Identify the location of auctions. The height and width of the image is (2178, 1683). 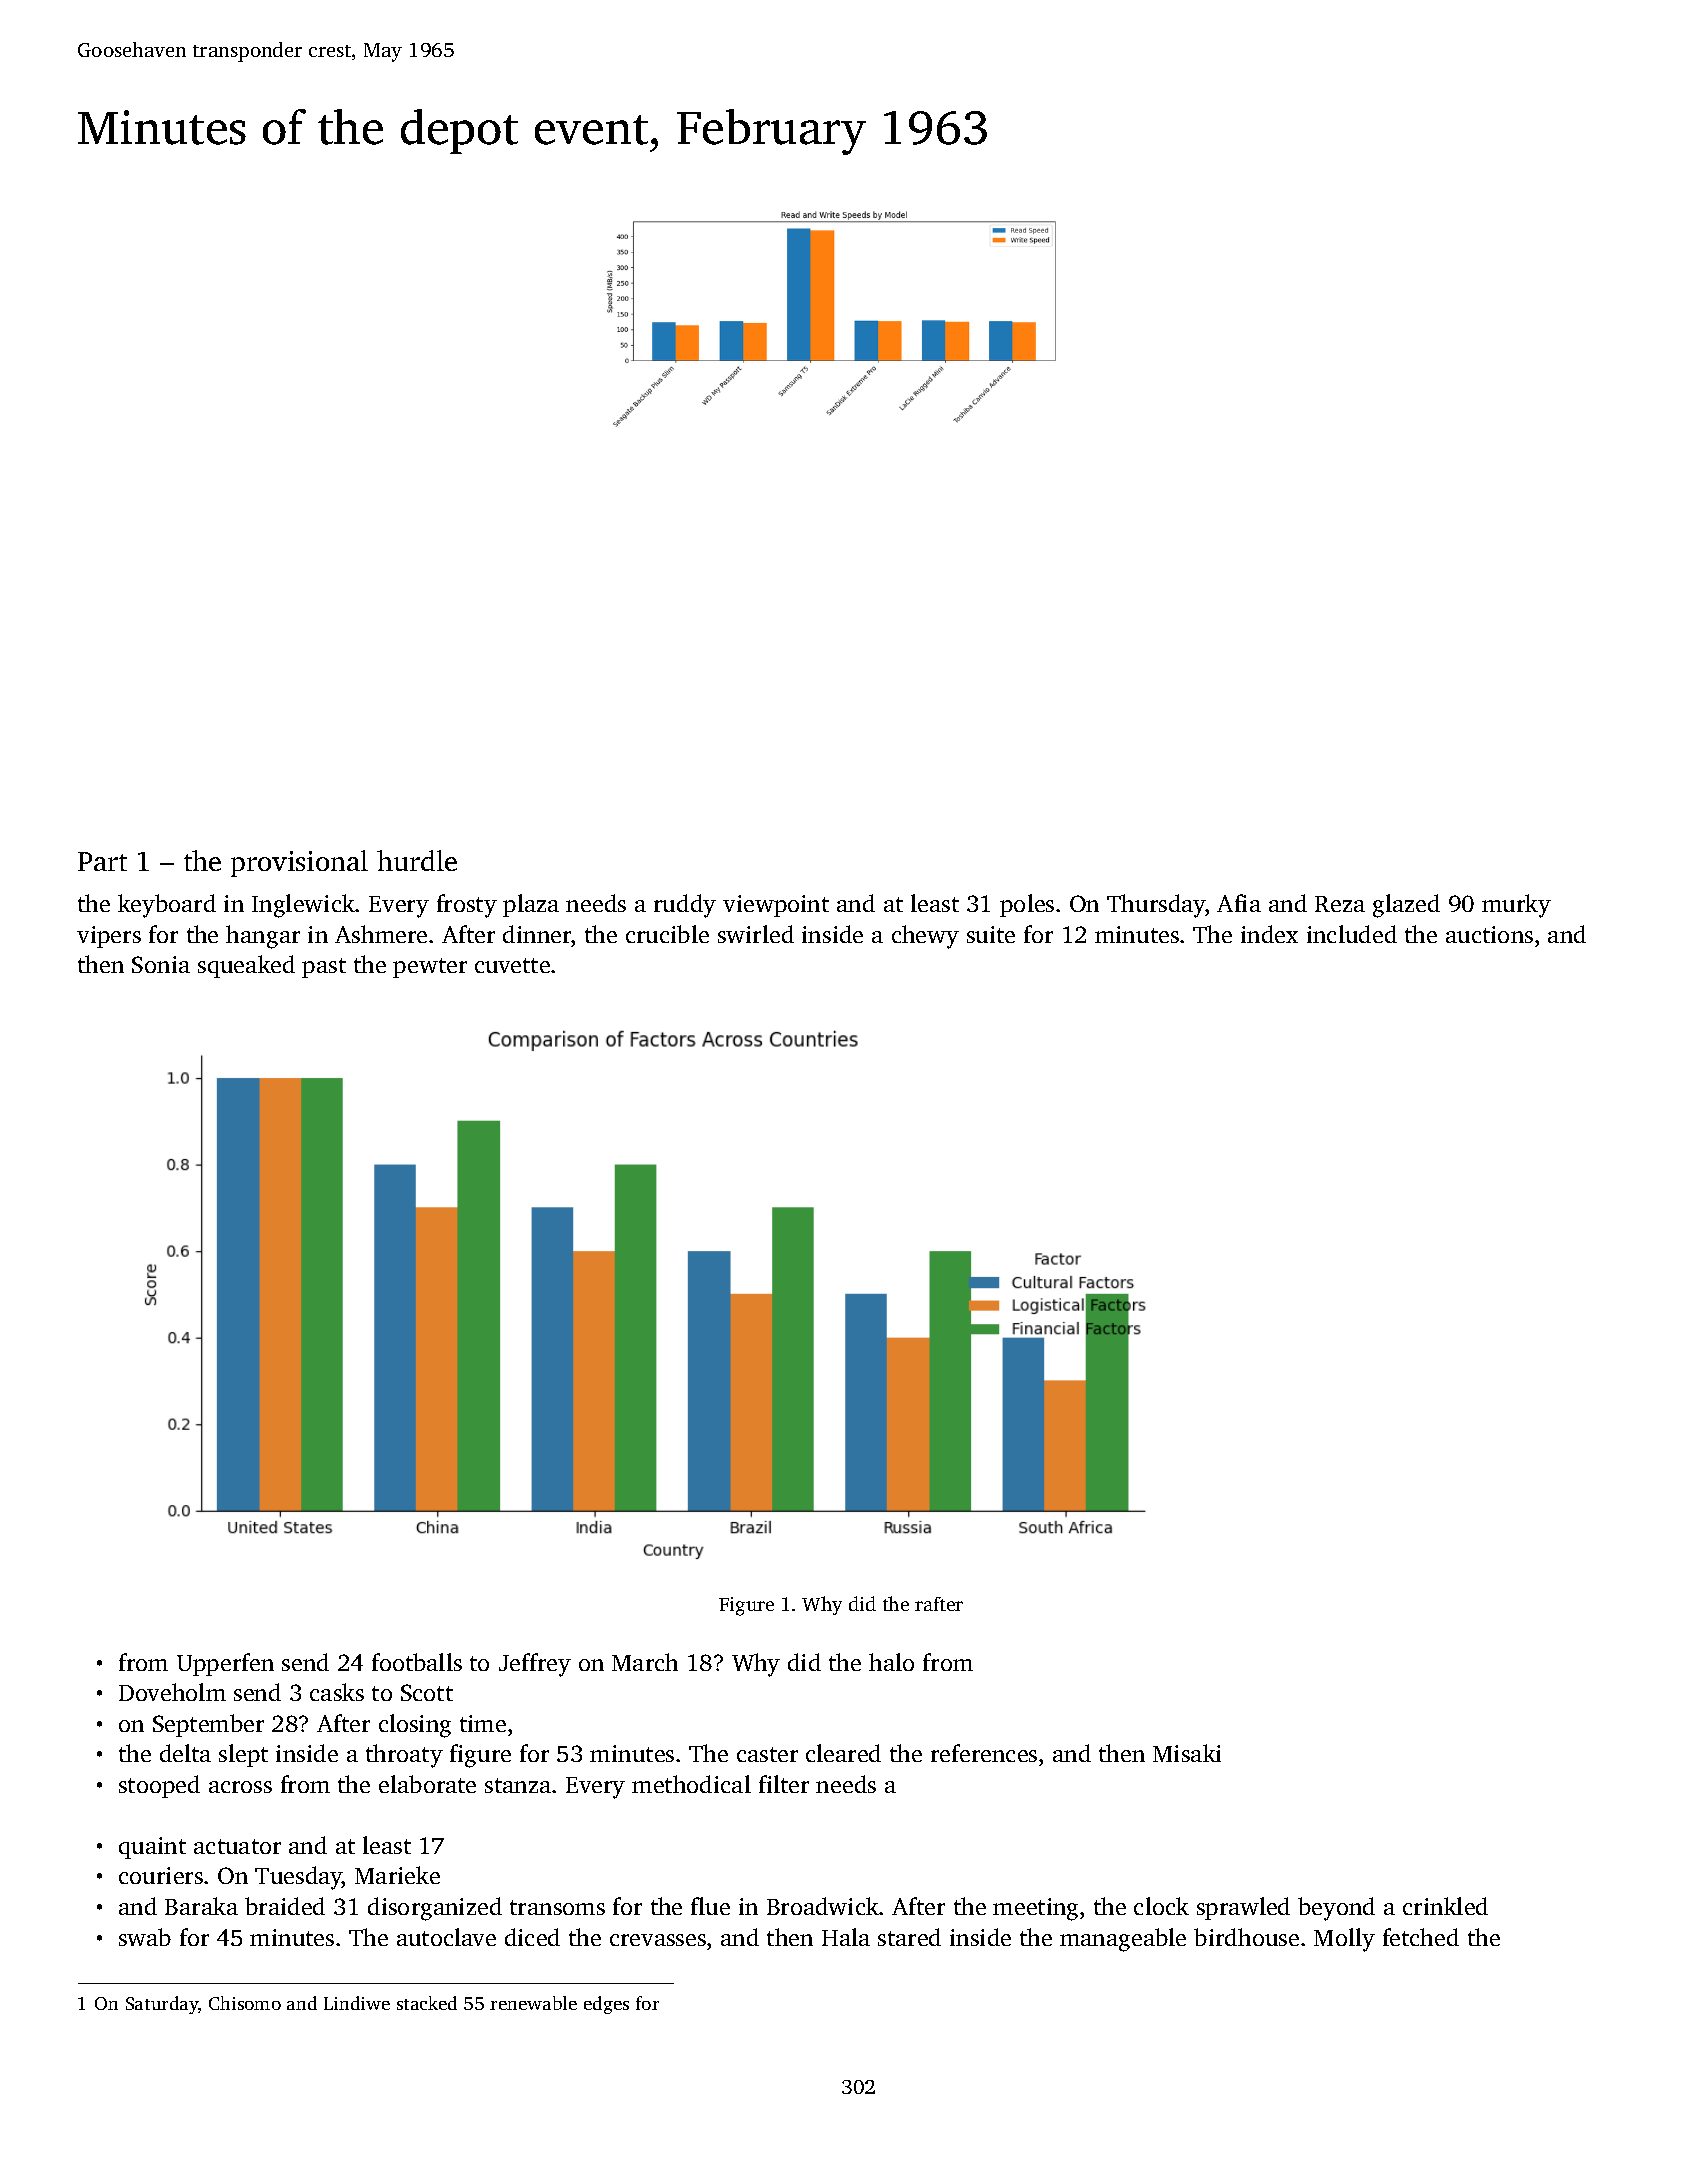
(1489, 934).
